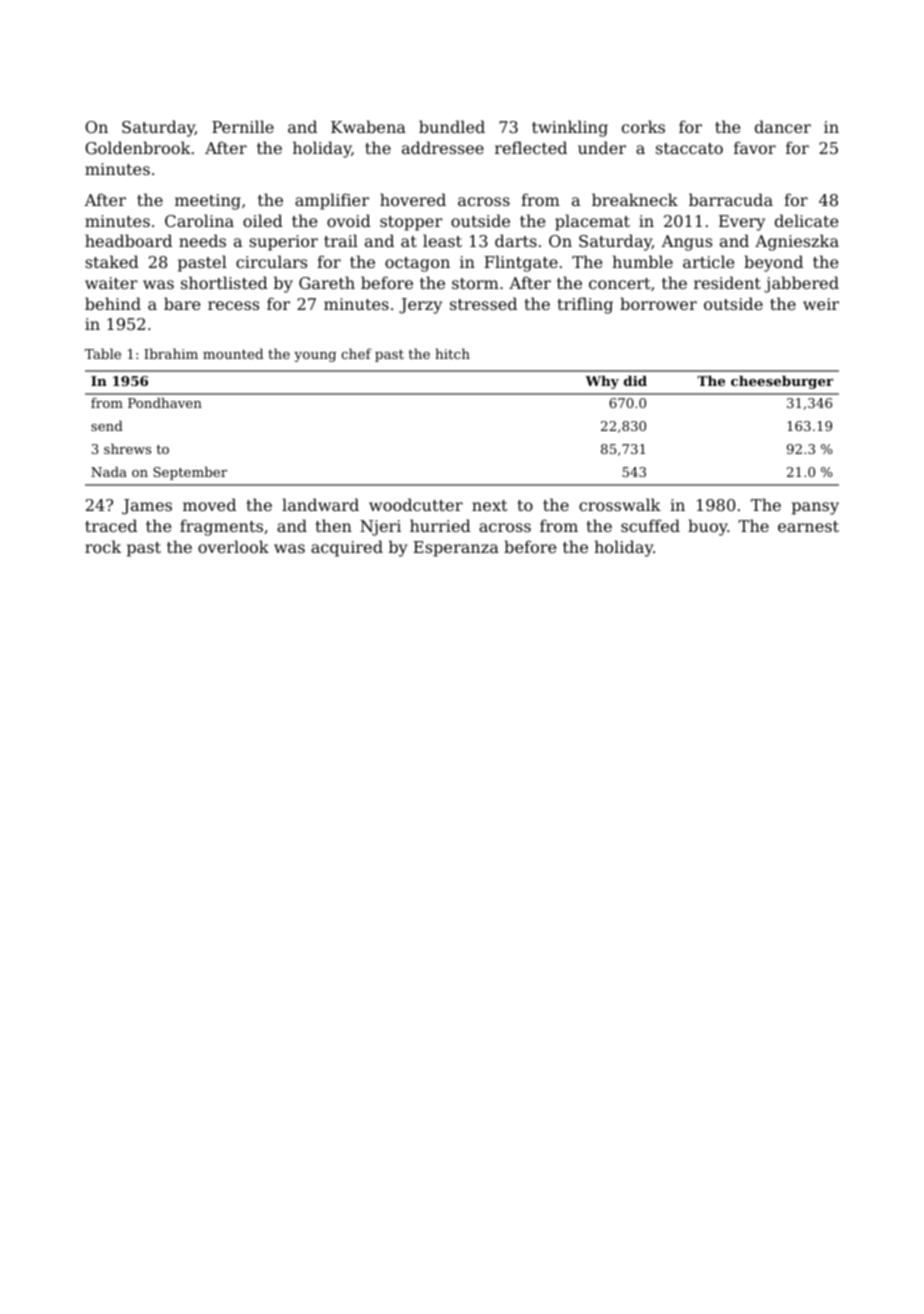 This page has height=1314, width=924. What do you see at coordinates (731, 199) in the page?
I see `barracuda` at bounding box center [731, 199].
